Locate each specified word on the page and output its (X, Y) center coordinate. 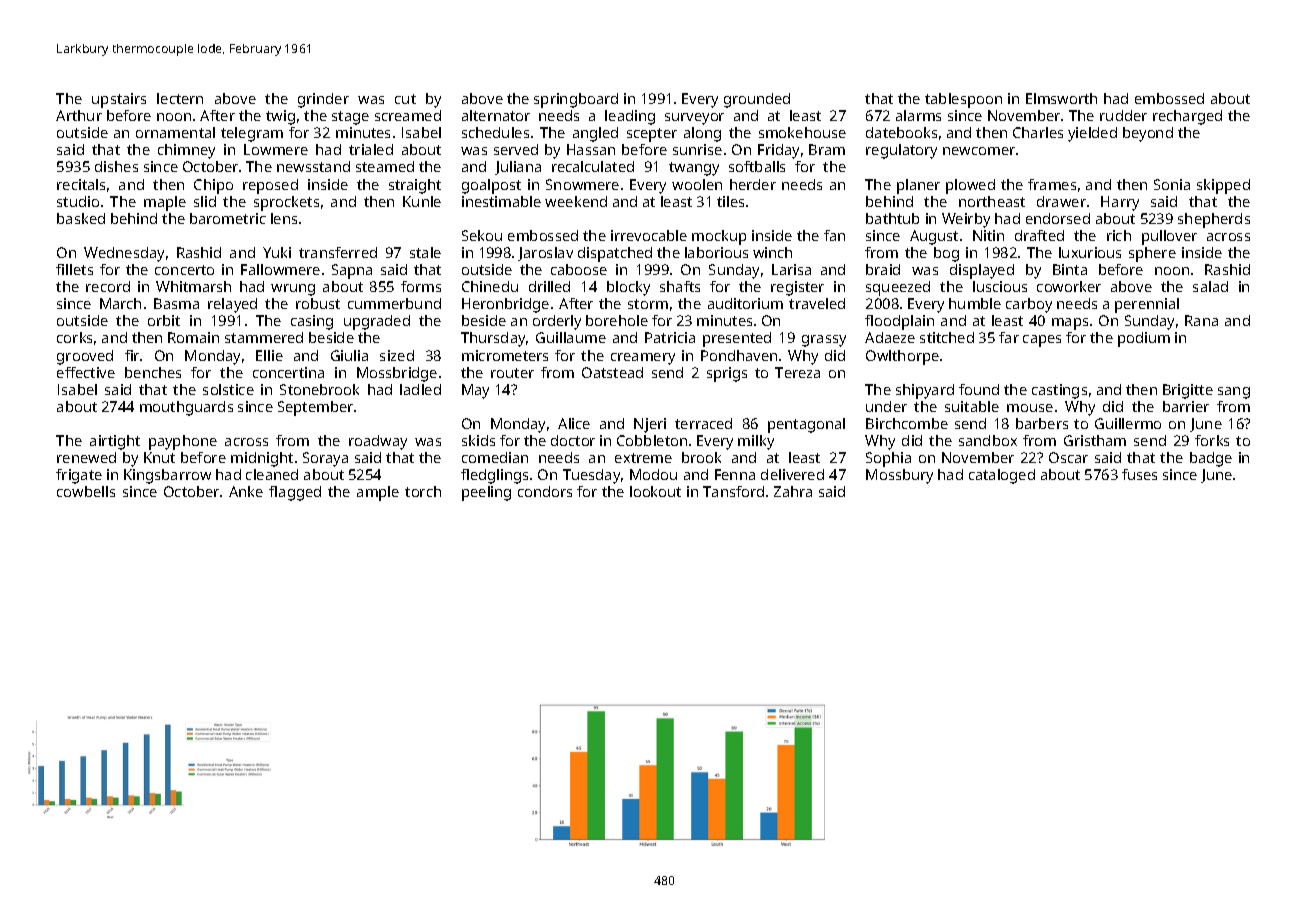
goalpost (491, 186)
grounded (757, 100)
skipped (1223, 186)
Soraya (325, 459)
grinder (323, 100)
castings (1059, 391)
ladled (420, 389)
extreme (643, 458)
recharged (1187, 117)
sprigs (727, 374)
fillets (74, 269)
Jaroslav (545, 254)
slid (205, 201)
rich (1119, 235)
